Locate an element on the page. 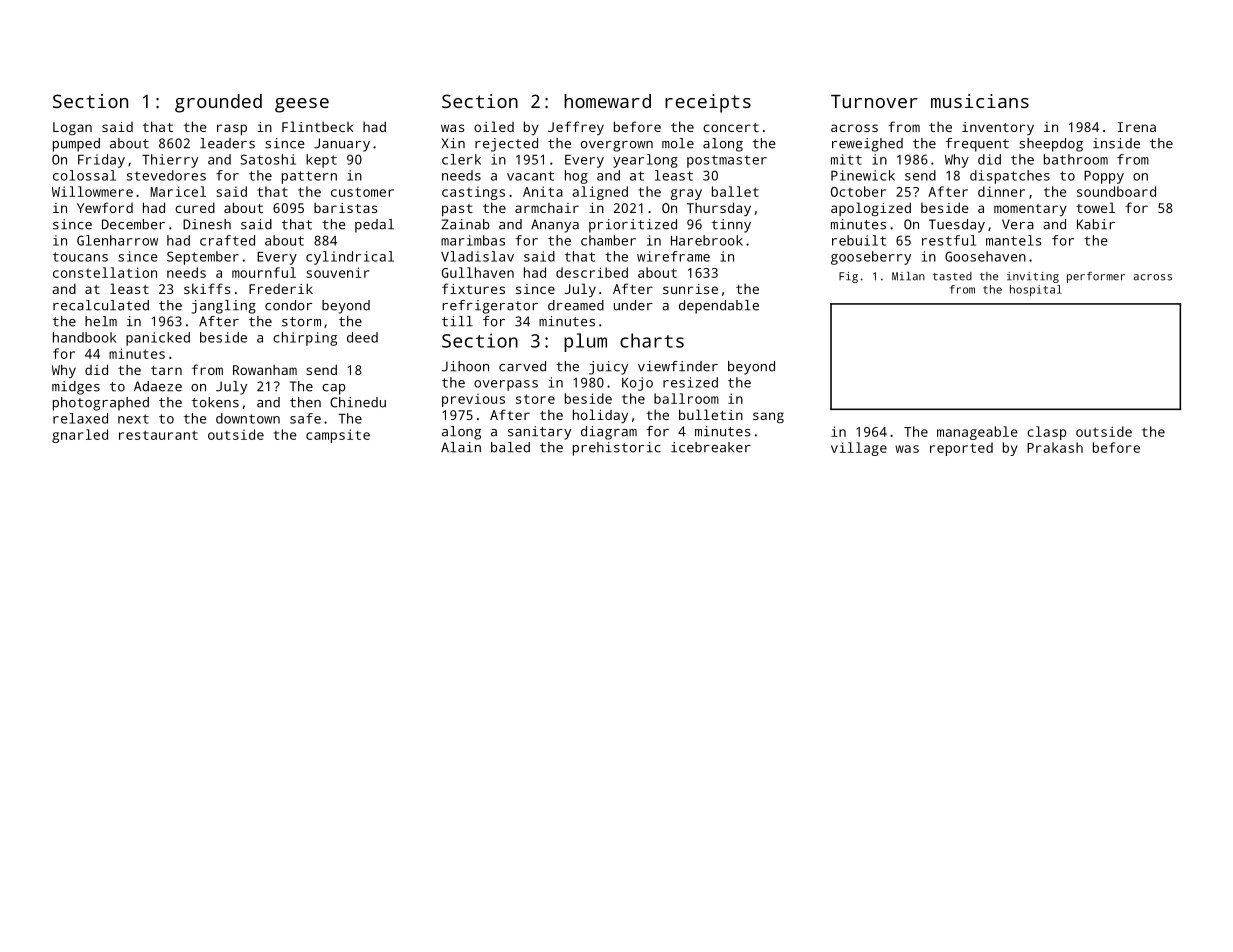 The height and width of the document is (952, 1233). reported is located at coordinates (961, 449).
